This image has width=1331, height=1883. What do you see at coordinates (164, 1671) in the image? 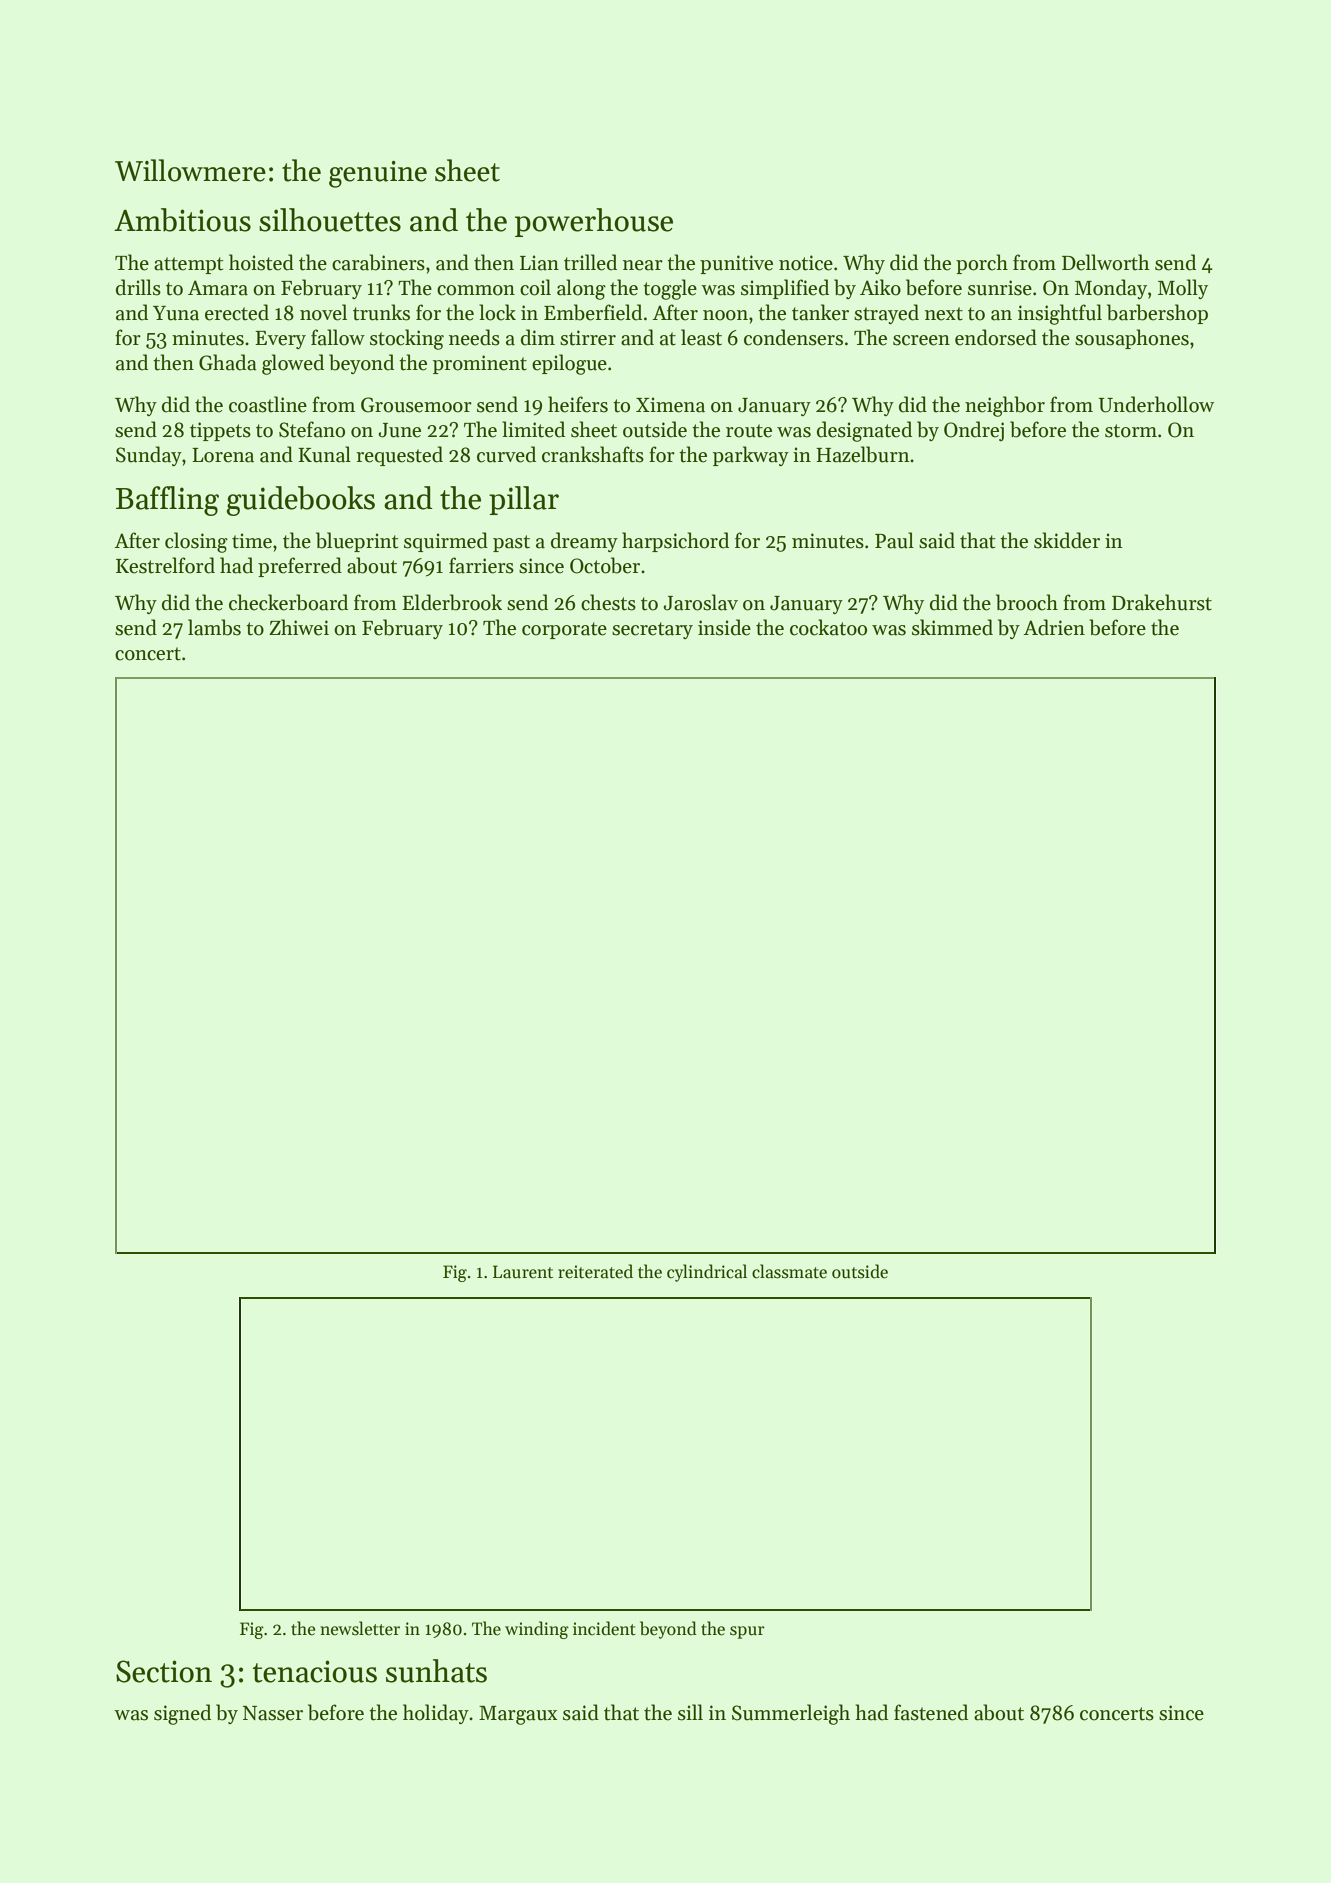
I see `Section` at bounding box center [164, 1671].
